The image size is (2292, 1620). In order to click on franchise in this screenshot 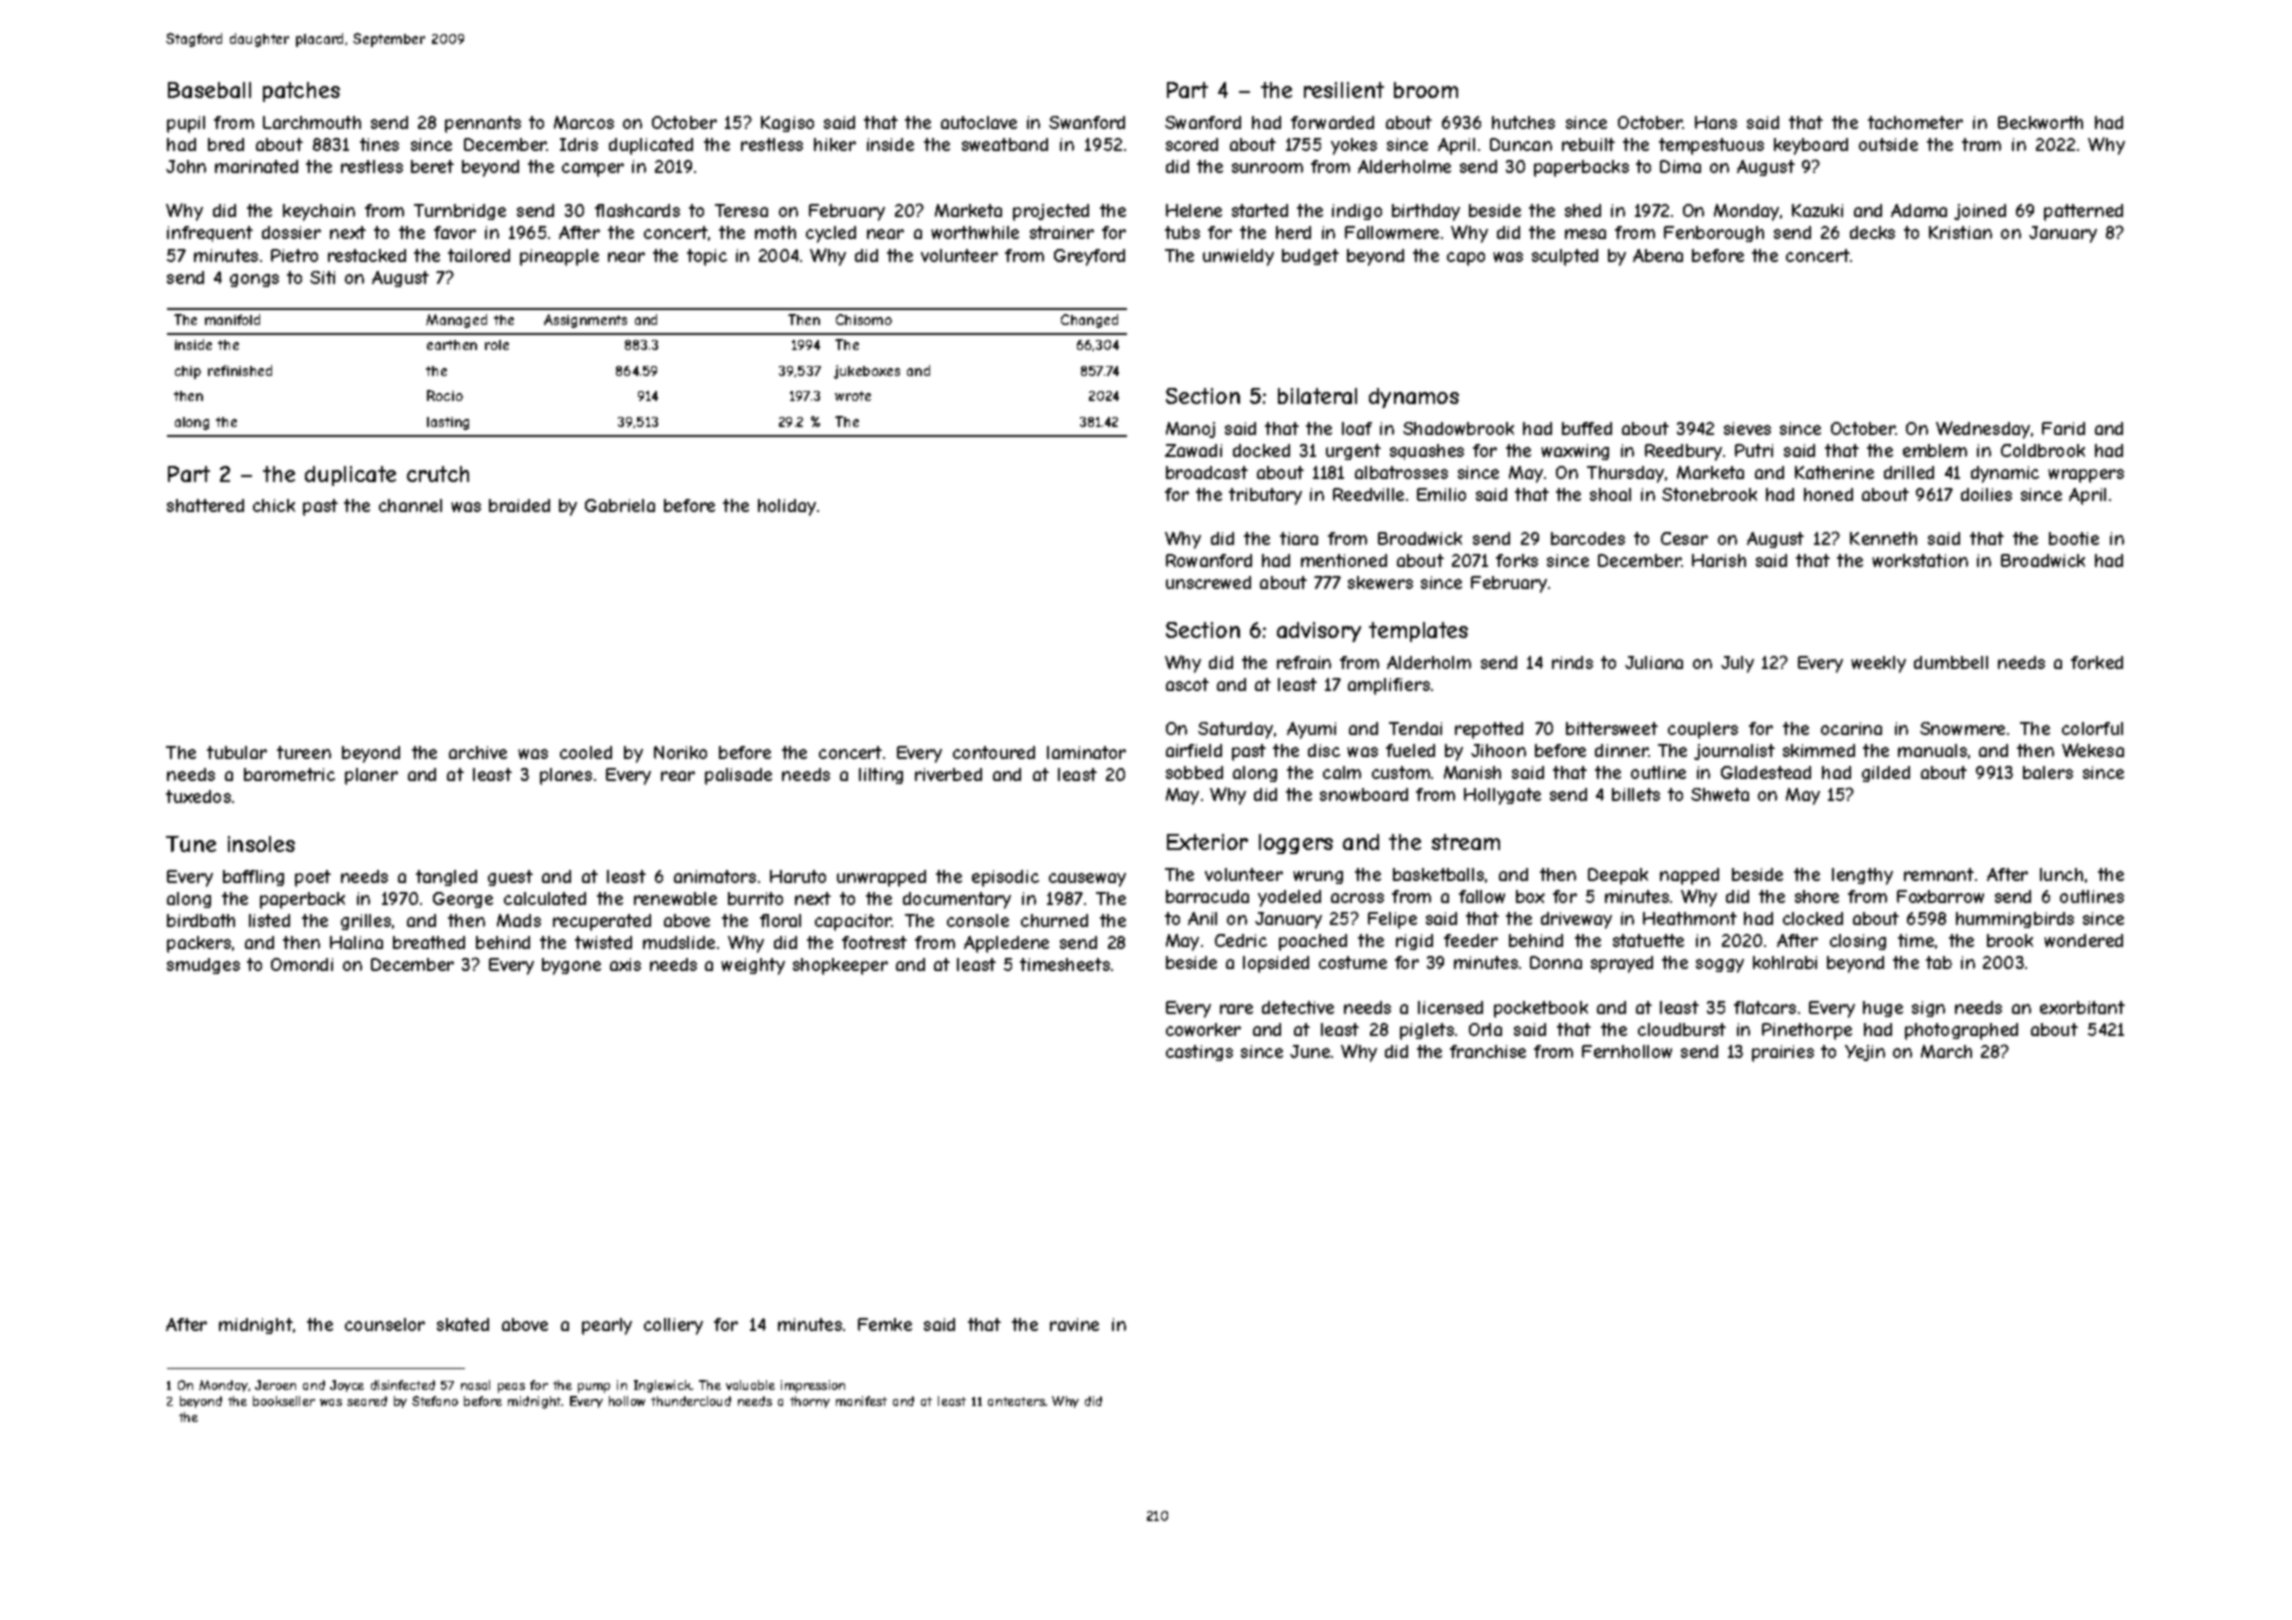, I will do `click(1488, 1051)`.
